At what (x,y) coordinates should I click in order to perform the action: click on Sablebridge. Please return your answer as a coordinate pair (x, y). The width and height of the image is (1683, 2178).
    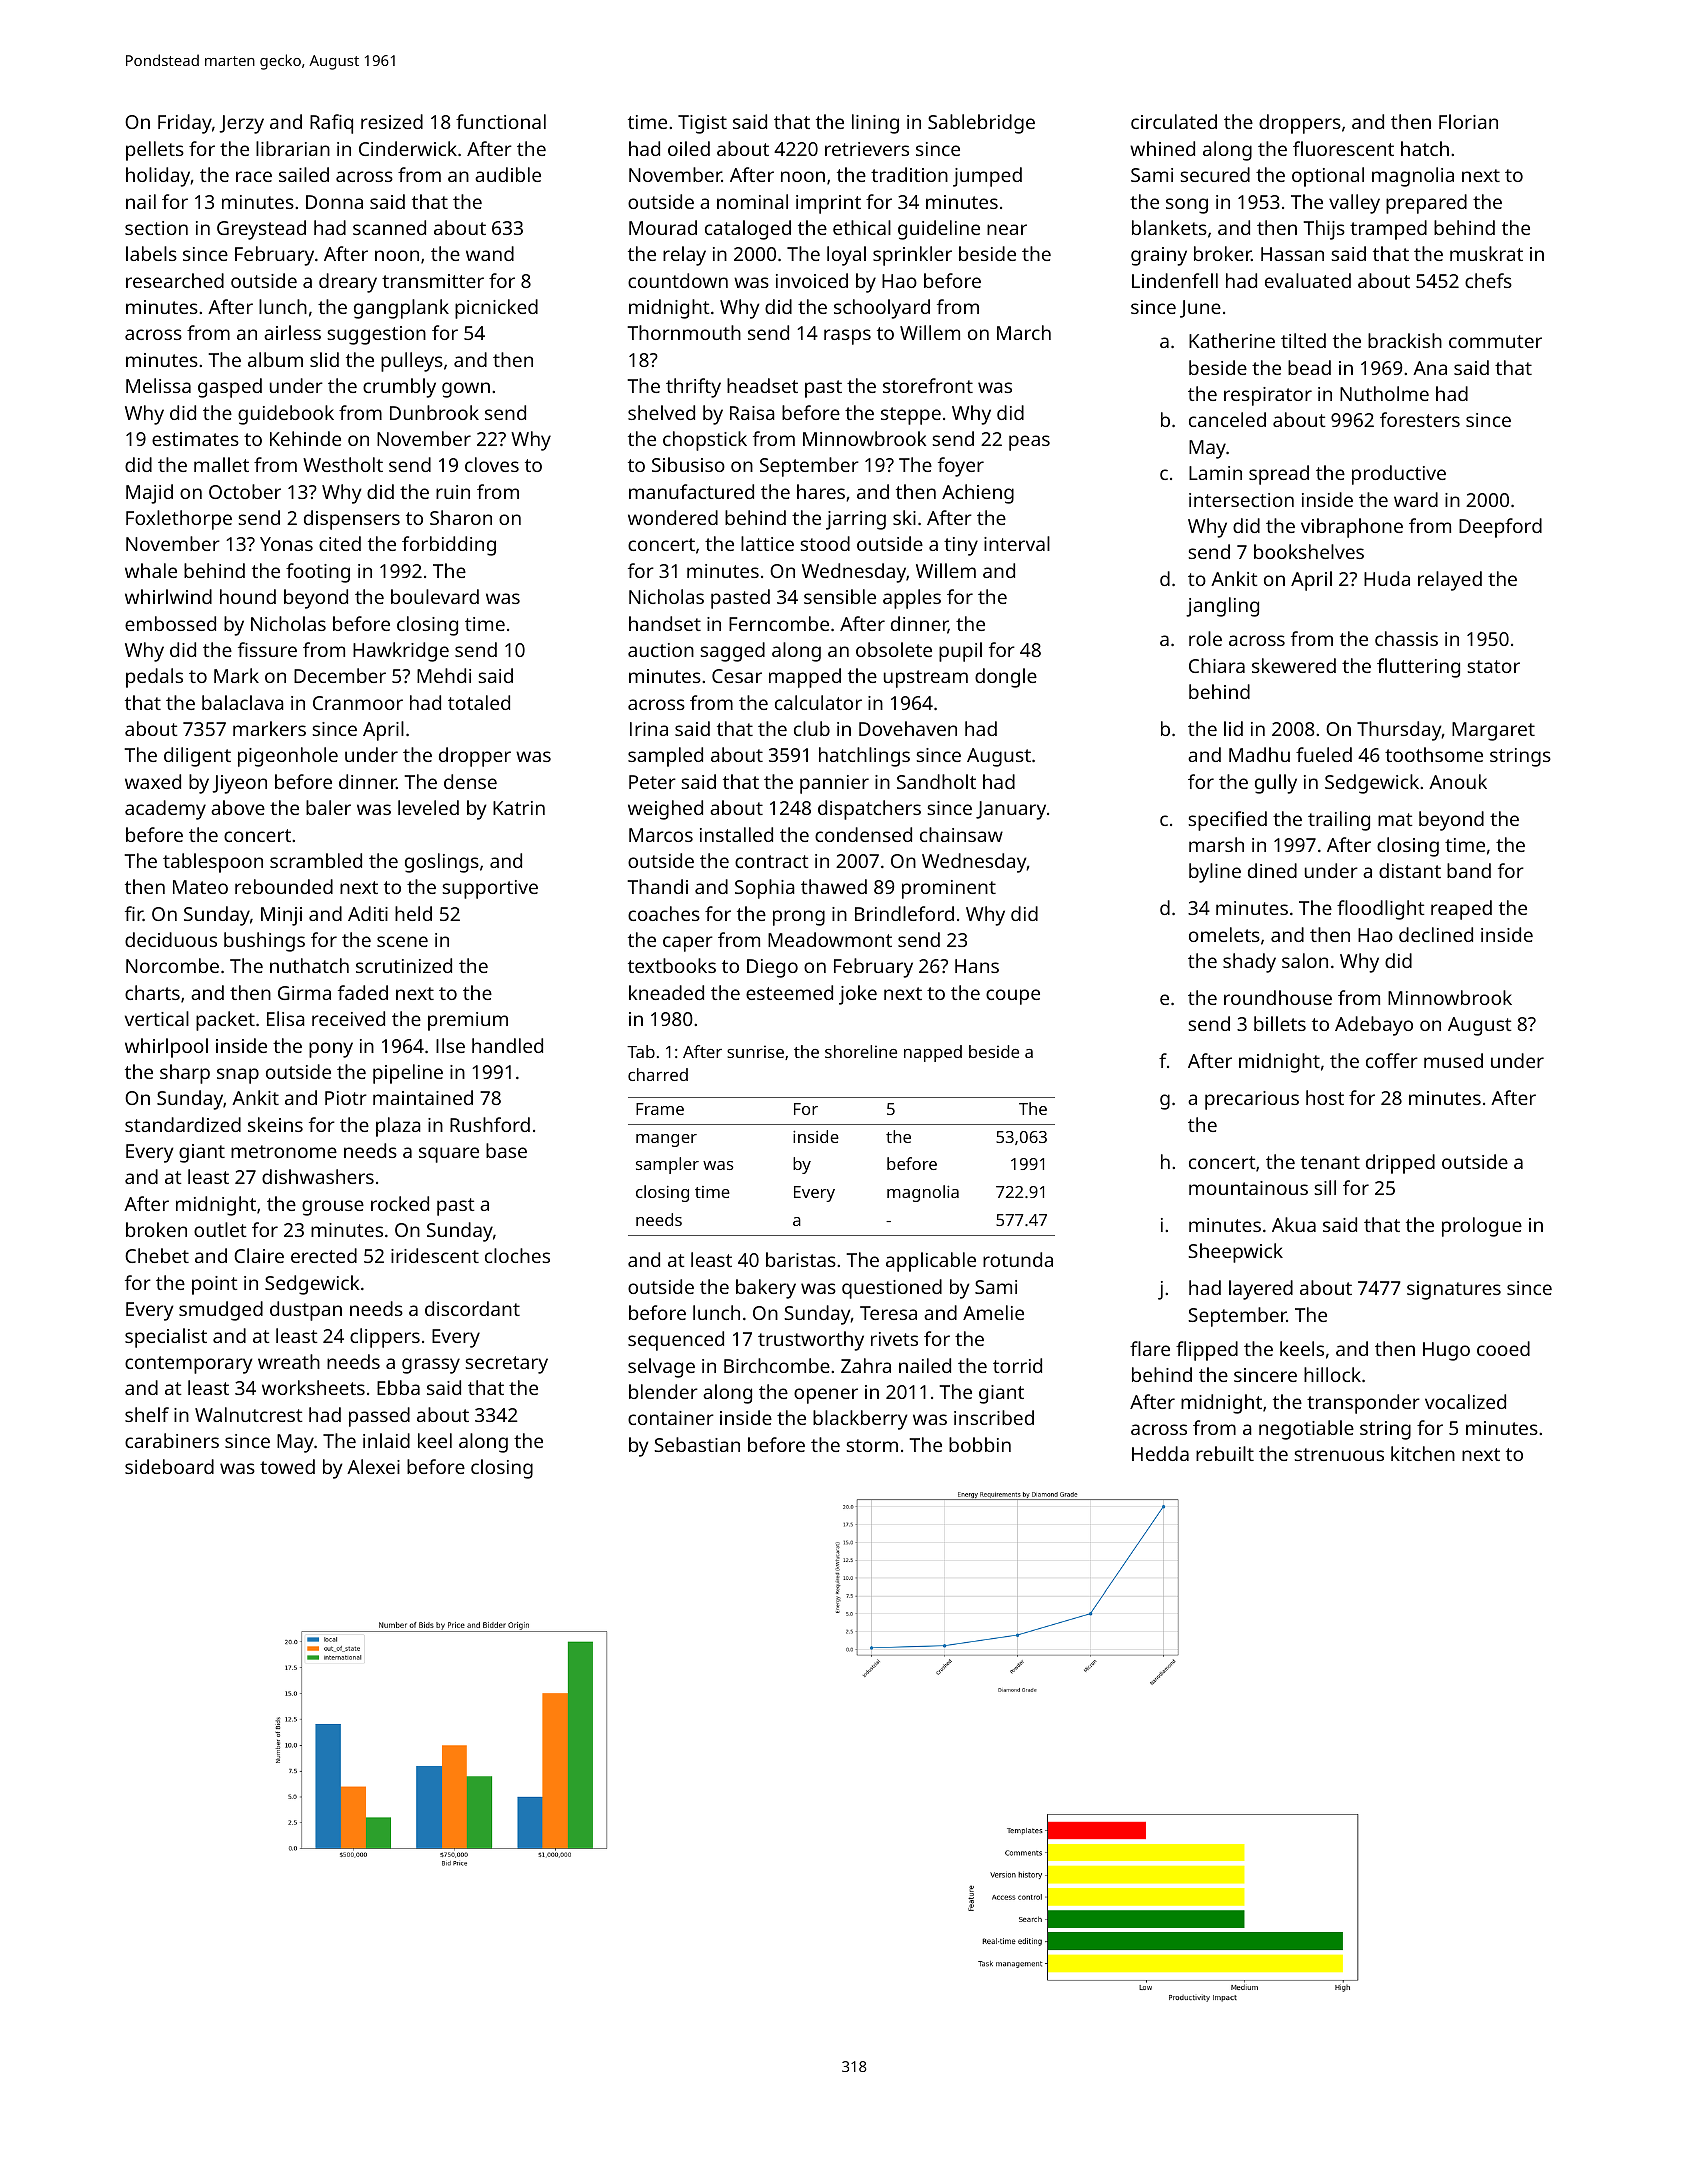
    Looking at the image, I should click on (981, 124).
